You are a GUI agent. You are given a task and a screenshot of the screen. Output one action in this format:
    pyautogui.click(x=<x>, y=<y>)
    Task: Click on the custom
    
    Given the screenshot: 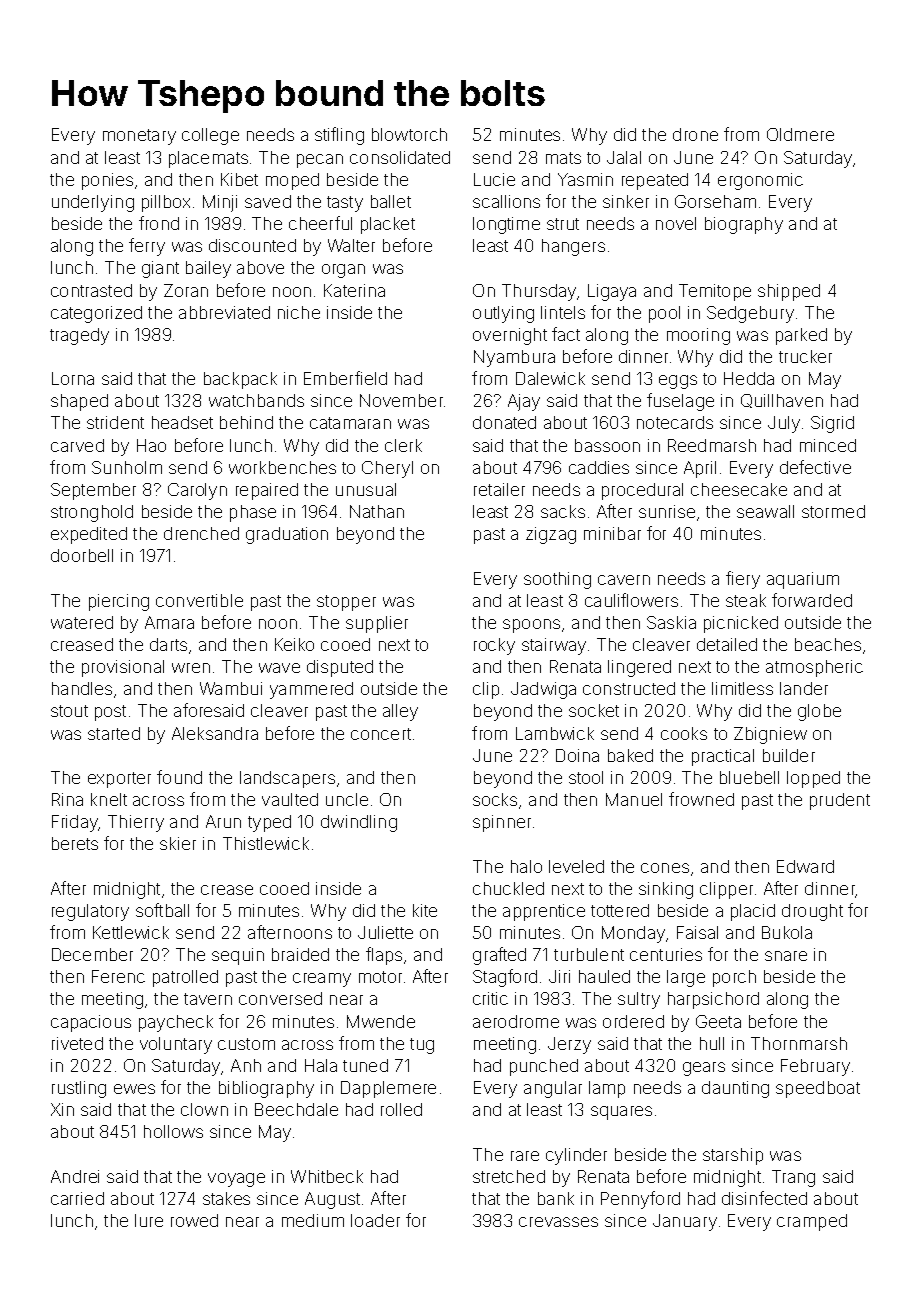 What is the action you would take?
    pyautogui.click(x=246, y=1044)
